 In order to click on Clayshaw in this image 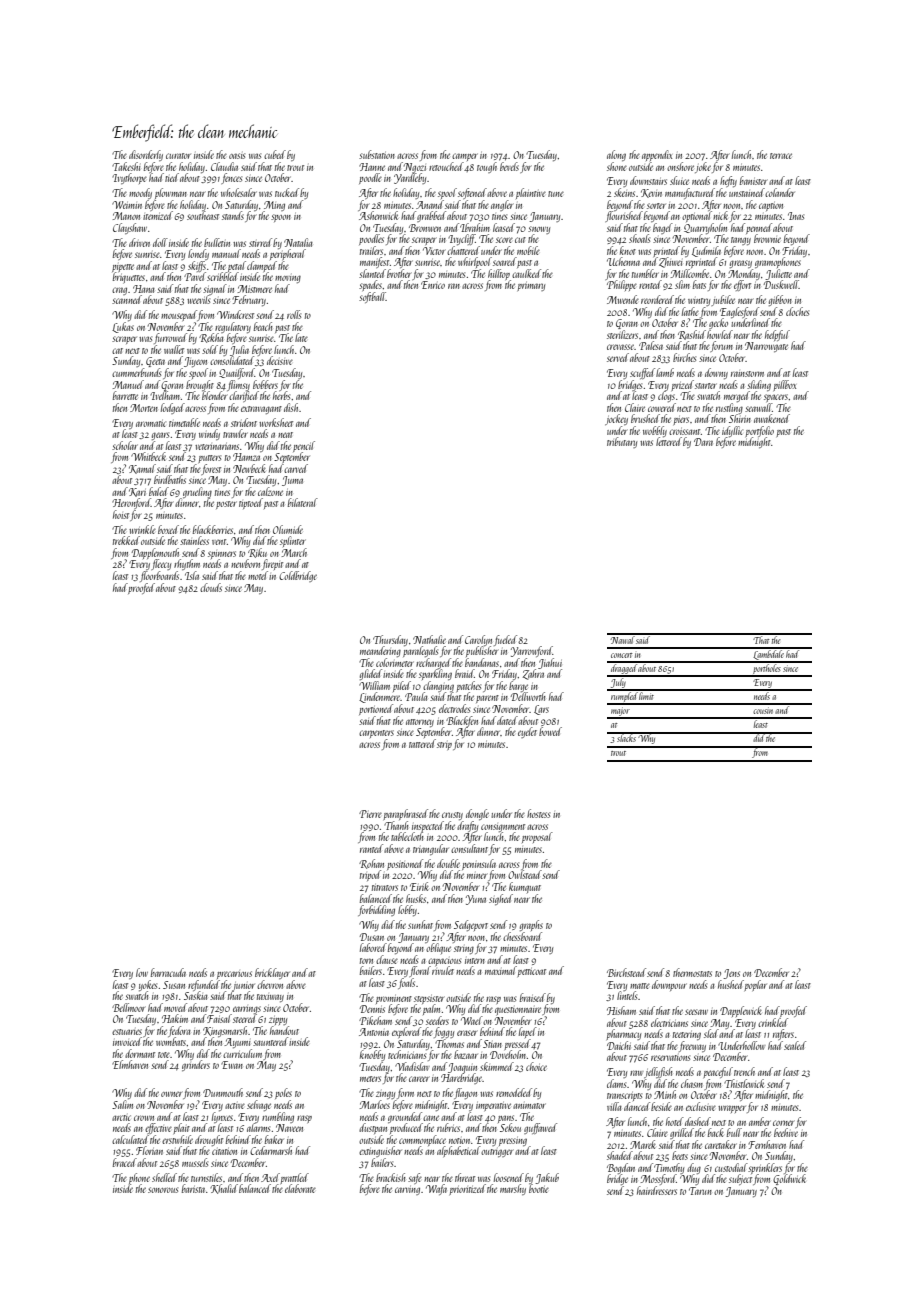, I will do `click(130, 228)`.
